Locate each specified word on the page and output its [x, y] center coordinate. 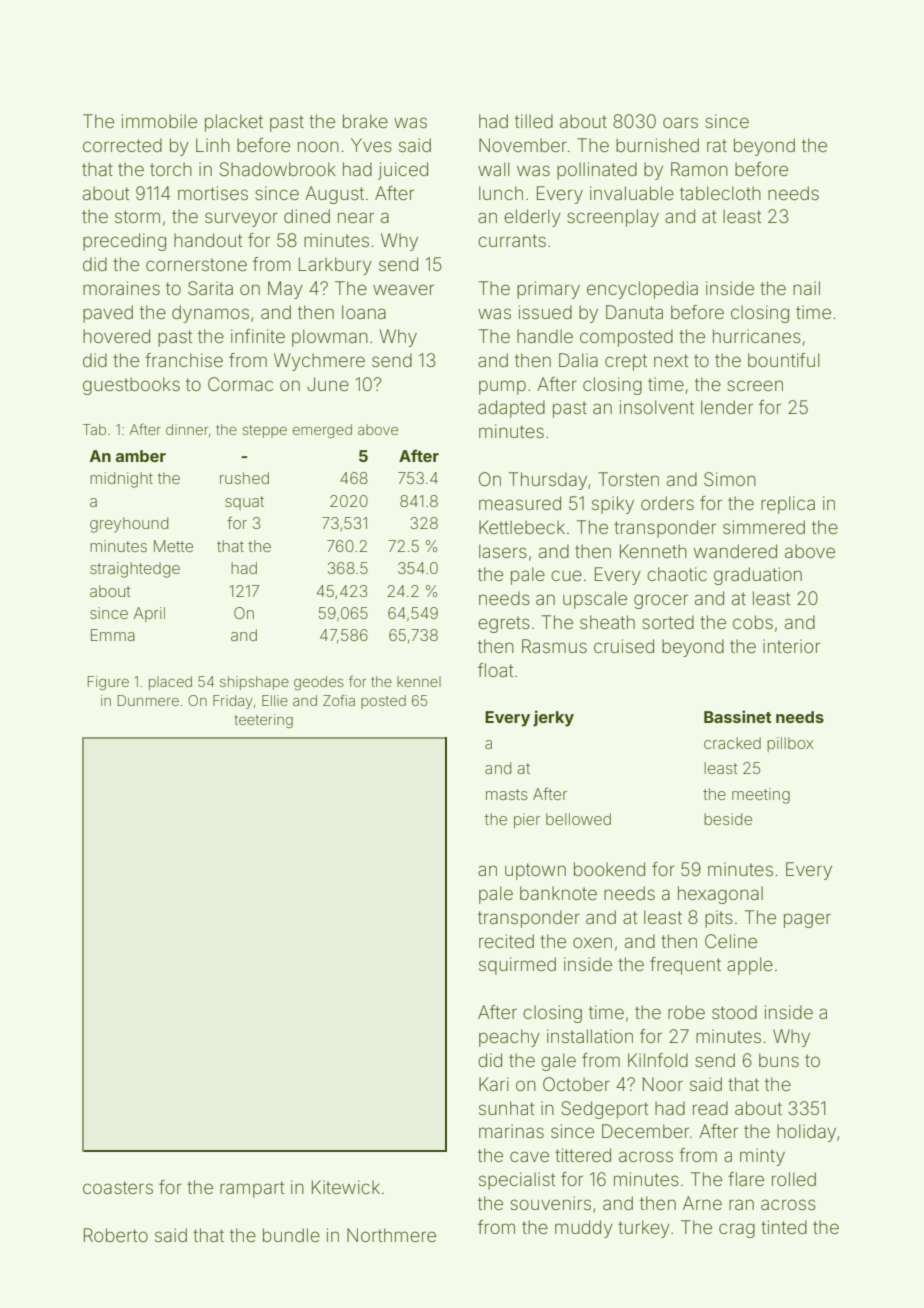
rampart [252, 1189]
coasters [118, 1187]
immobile [159, 121]
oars [680, 122]
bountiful [784, 360]
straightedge [135, 570]
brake [365, 121]
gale [558, 1062]
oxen [592, 942]
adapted [511, 409]
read [710, 1108]
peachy [509, 1038]
